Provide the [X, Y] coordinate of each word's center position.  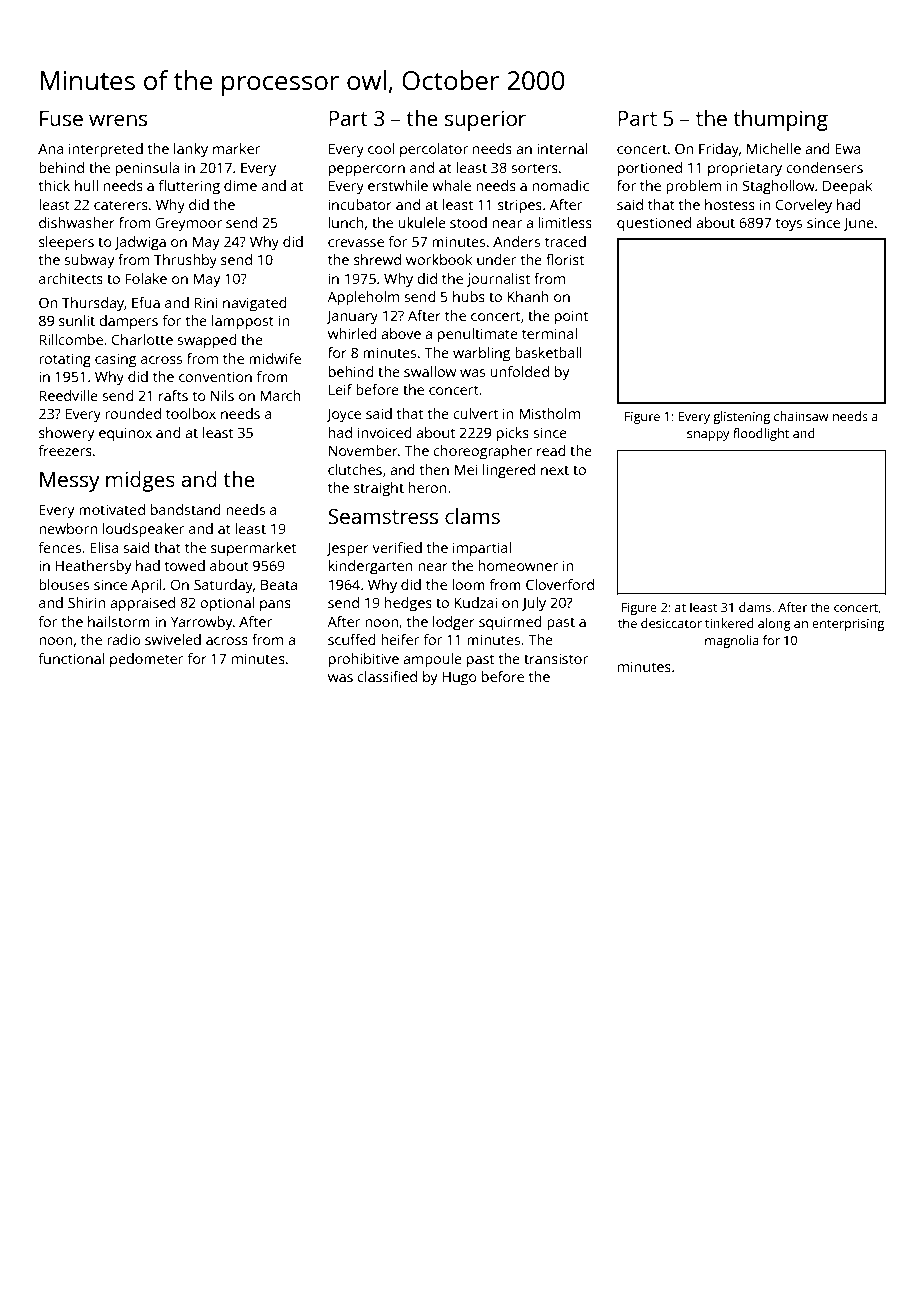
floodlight [761, 434]
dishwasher [77, 222]
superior [485, 120]
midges [140, 481]
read [551, 450]
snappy [708, 436]
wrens [118, 120]
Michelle [774, 148]
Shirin [86, 602]
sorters [534, 168]
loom [468, 584]
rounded [133, 413]
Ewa [847, 148]
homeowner [518, 565]
